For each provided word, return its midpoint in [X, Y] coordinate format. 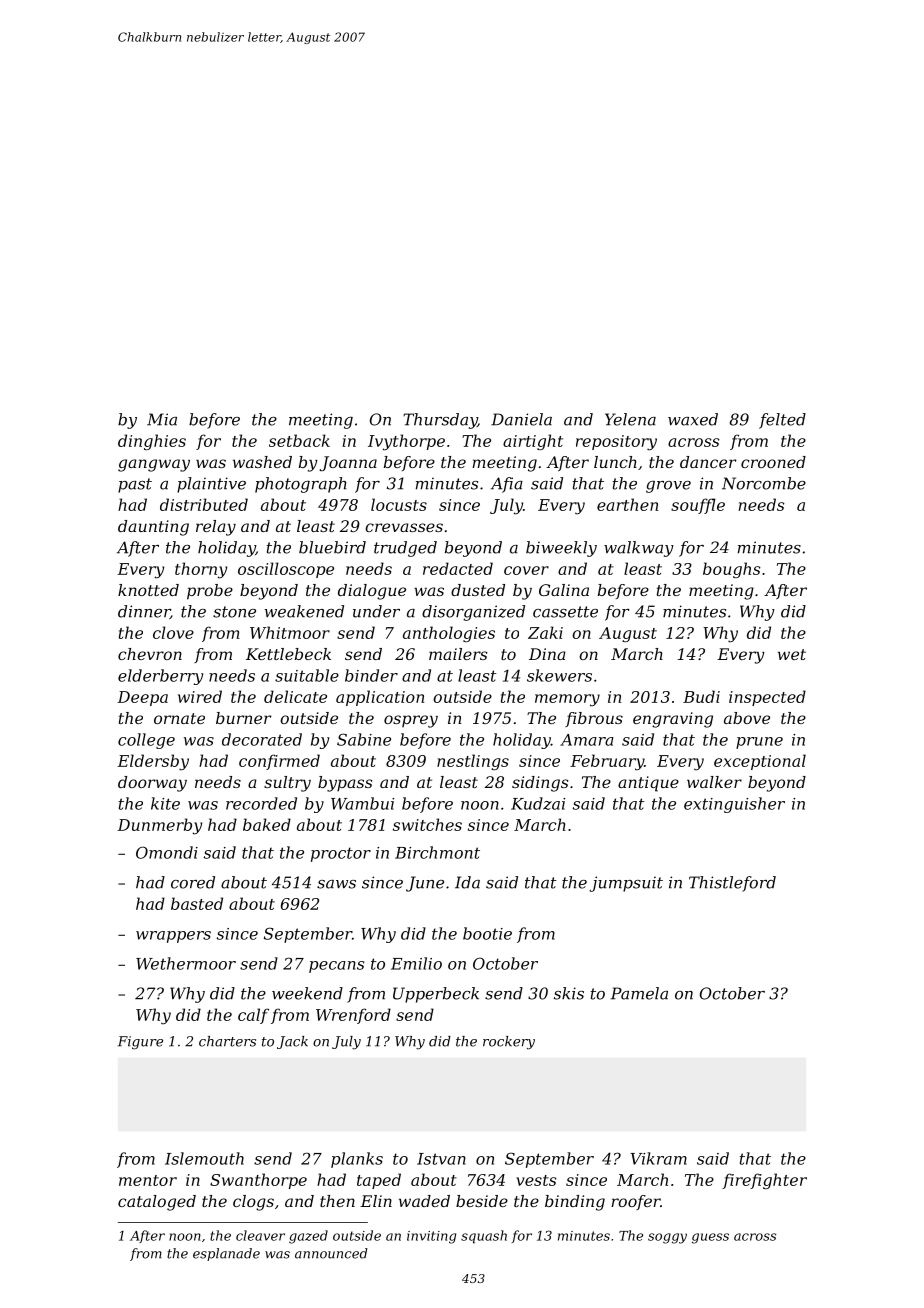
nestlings [473, 762]
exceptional [760, 762]
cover [526, 570]
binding [575, 1203]
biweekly [561, 549]
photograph [301, 485]
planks [357, 1160]
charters [227, 1041]
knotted [148, 590]
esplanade [226, 1254]
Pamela [639, 993]
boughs [732, 570]
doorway [152, 784]
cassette [565, 612]
